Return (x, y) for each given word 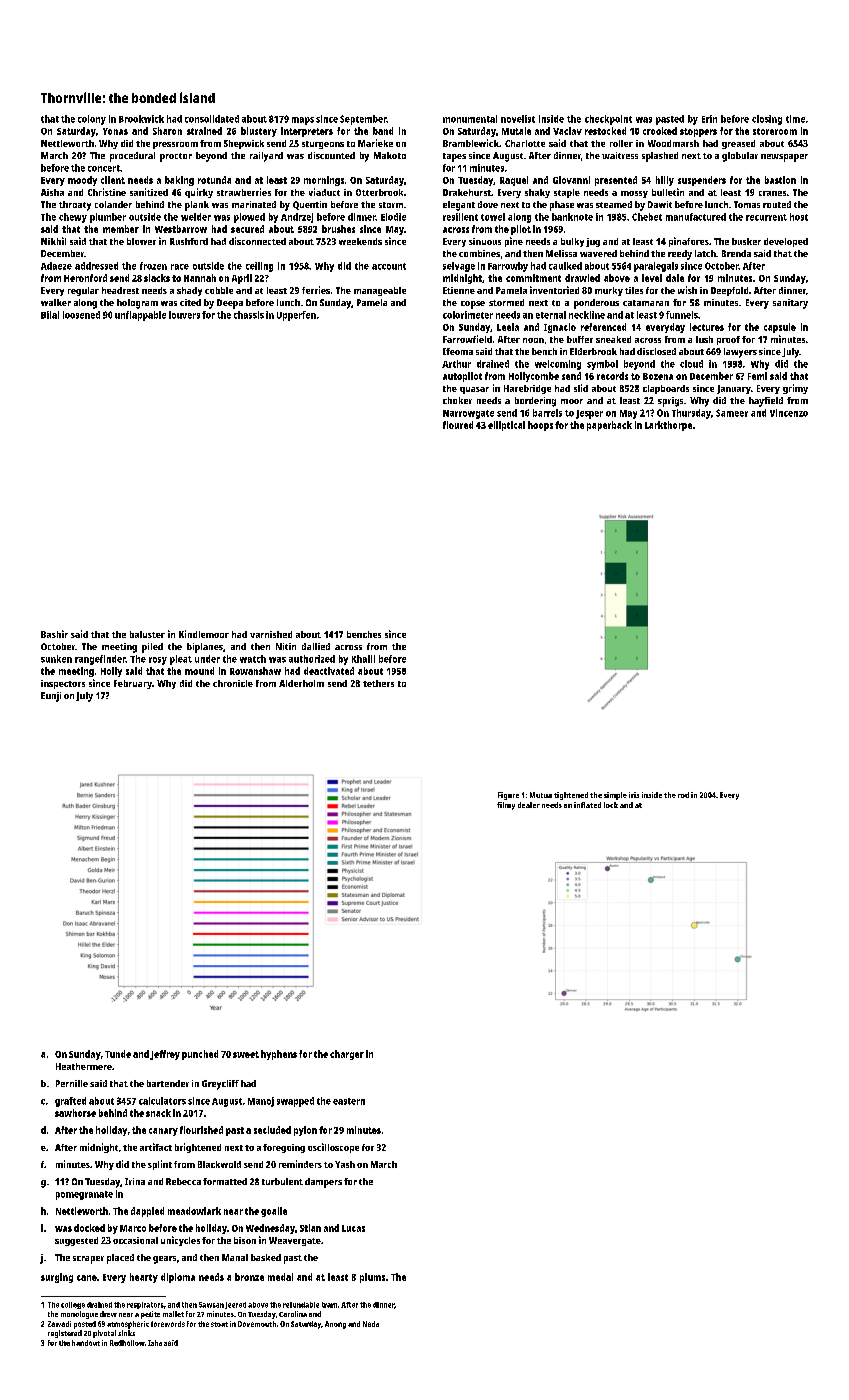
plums (372, 1278)
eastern (349, 1101)
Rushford (189, 241)
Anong (335, 1325)
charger (347, 1055)
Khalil (363, 659)
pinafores (689, 242)
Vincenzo (789, 413)
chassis (249, 315)
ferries (316, 290)
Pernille (72, 1083)
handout (86, 1343)
